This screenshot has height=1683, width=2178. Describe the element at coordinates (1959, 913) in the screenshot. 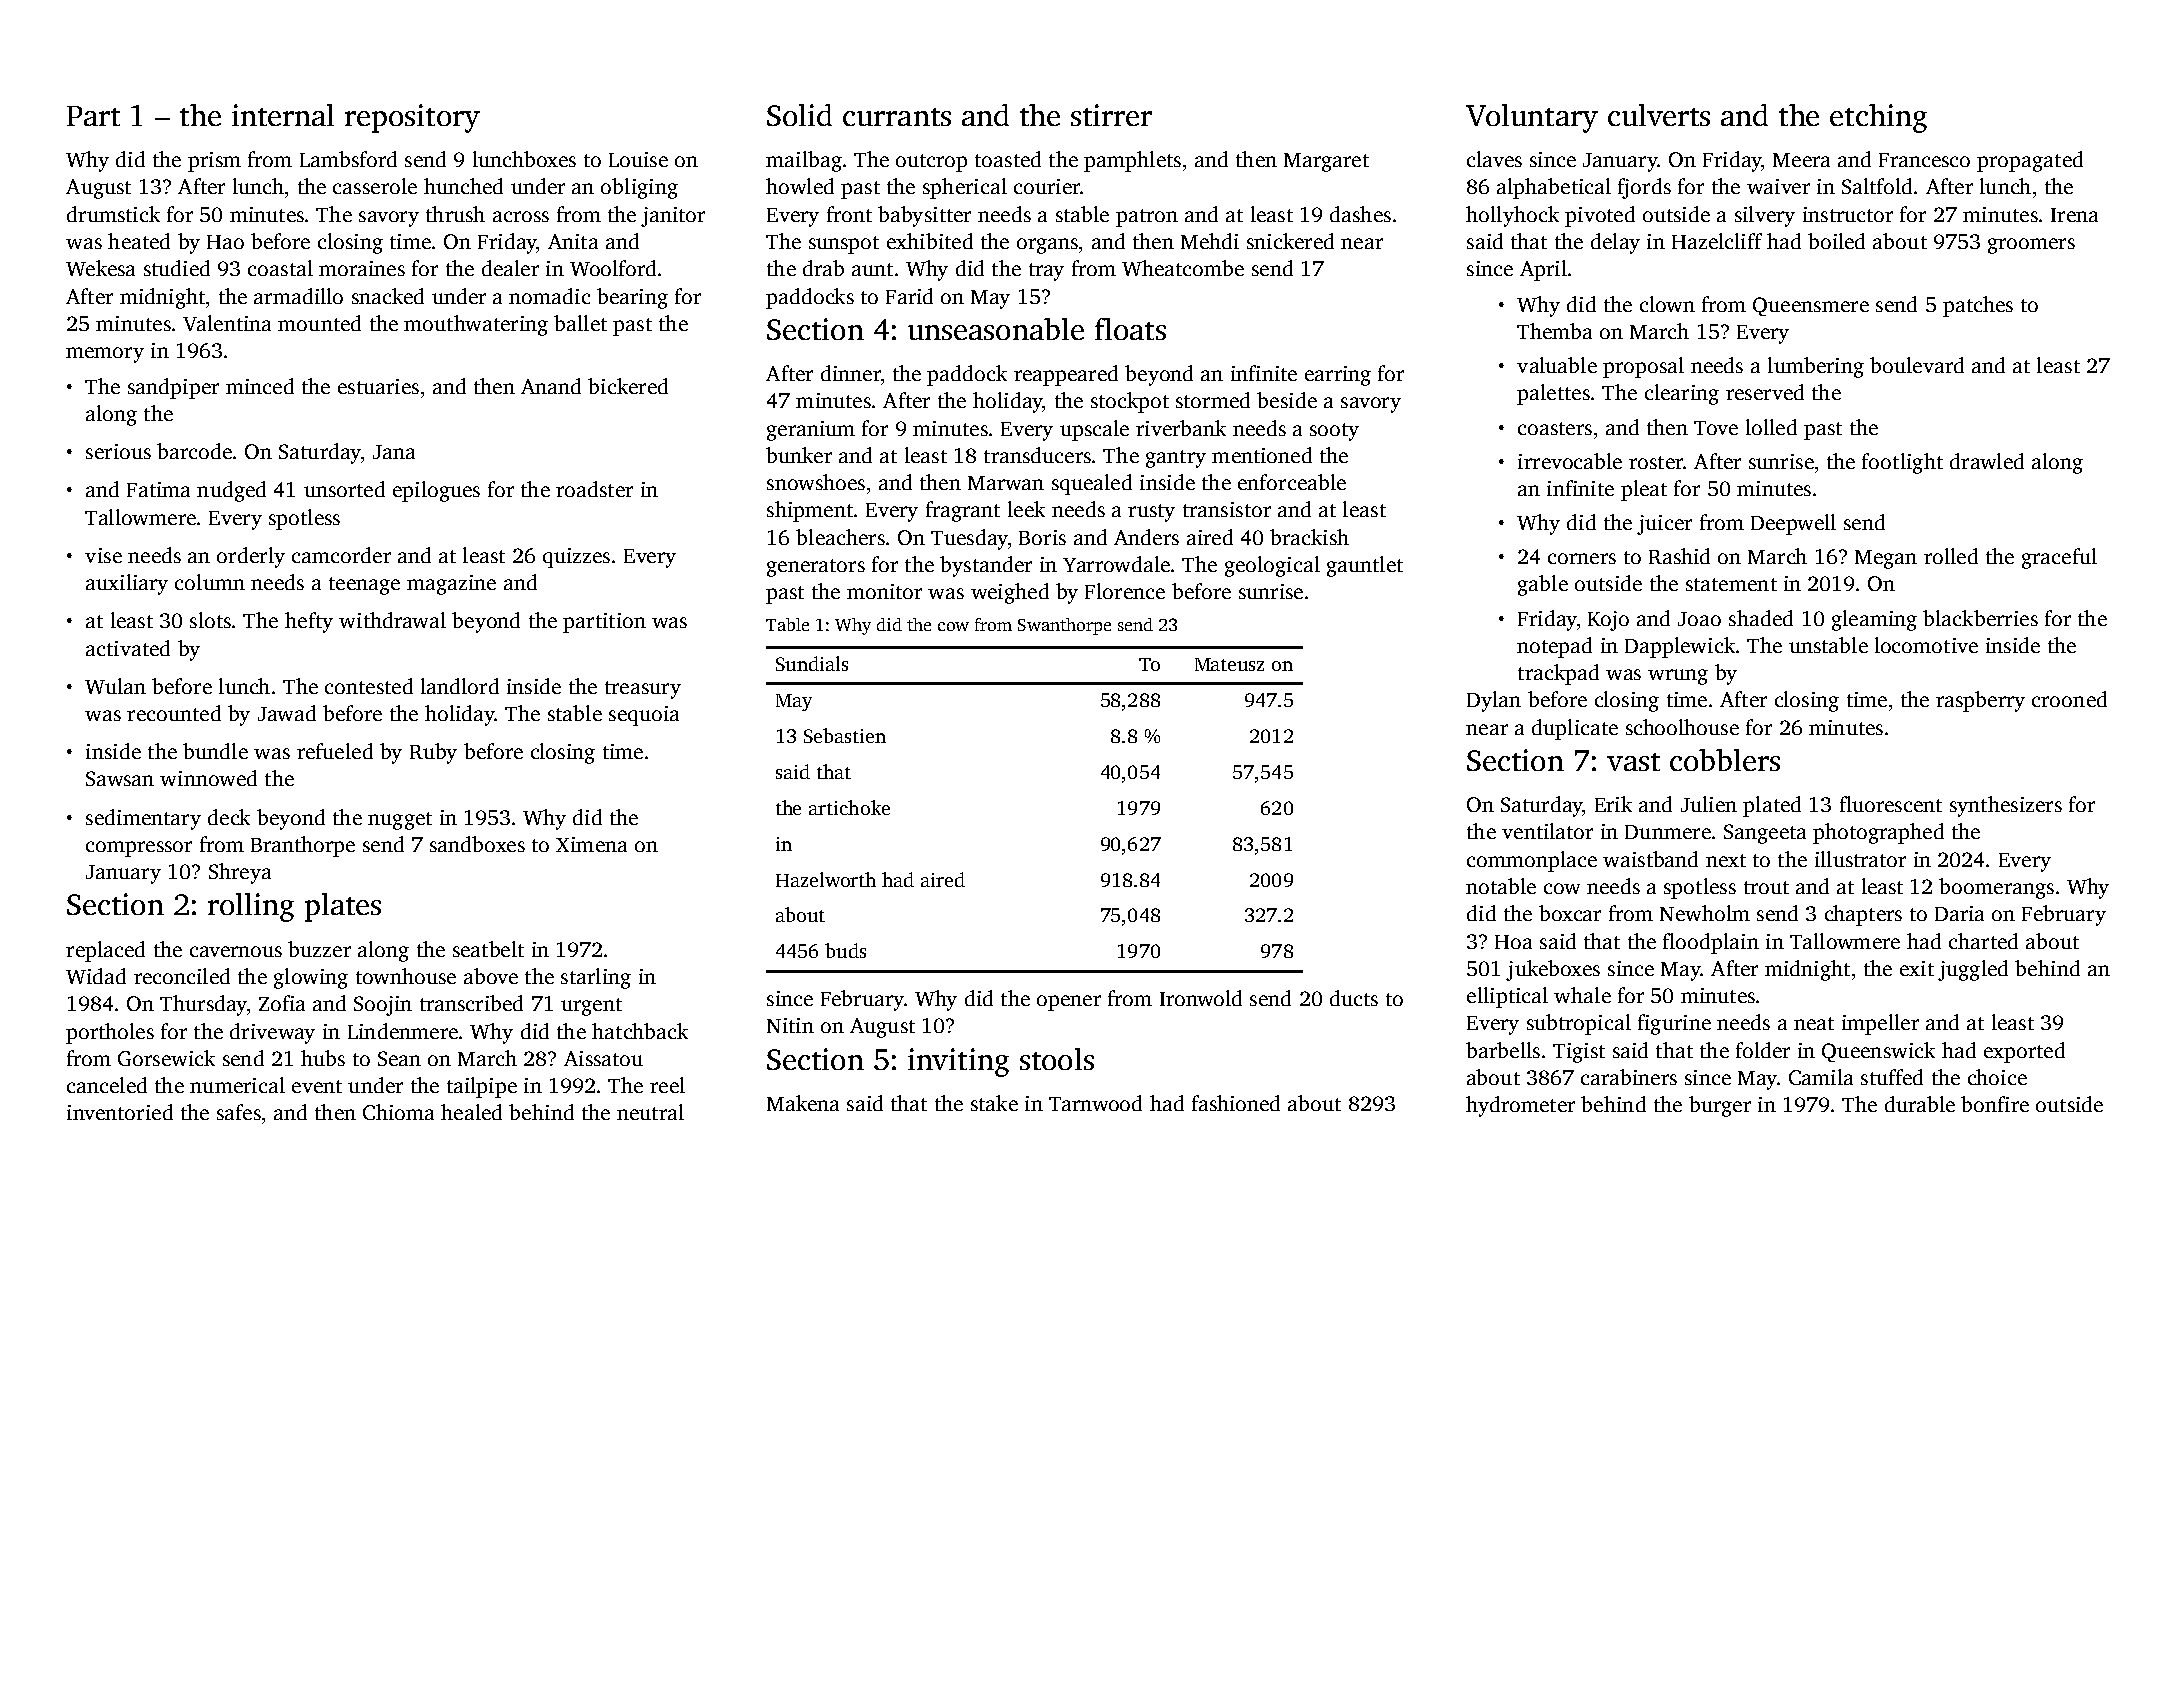

I see `Daria` at that location.
